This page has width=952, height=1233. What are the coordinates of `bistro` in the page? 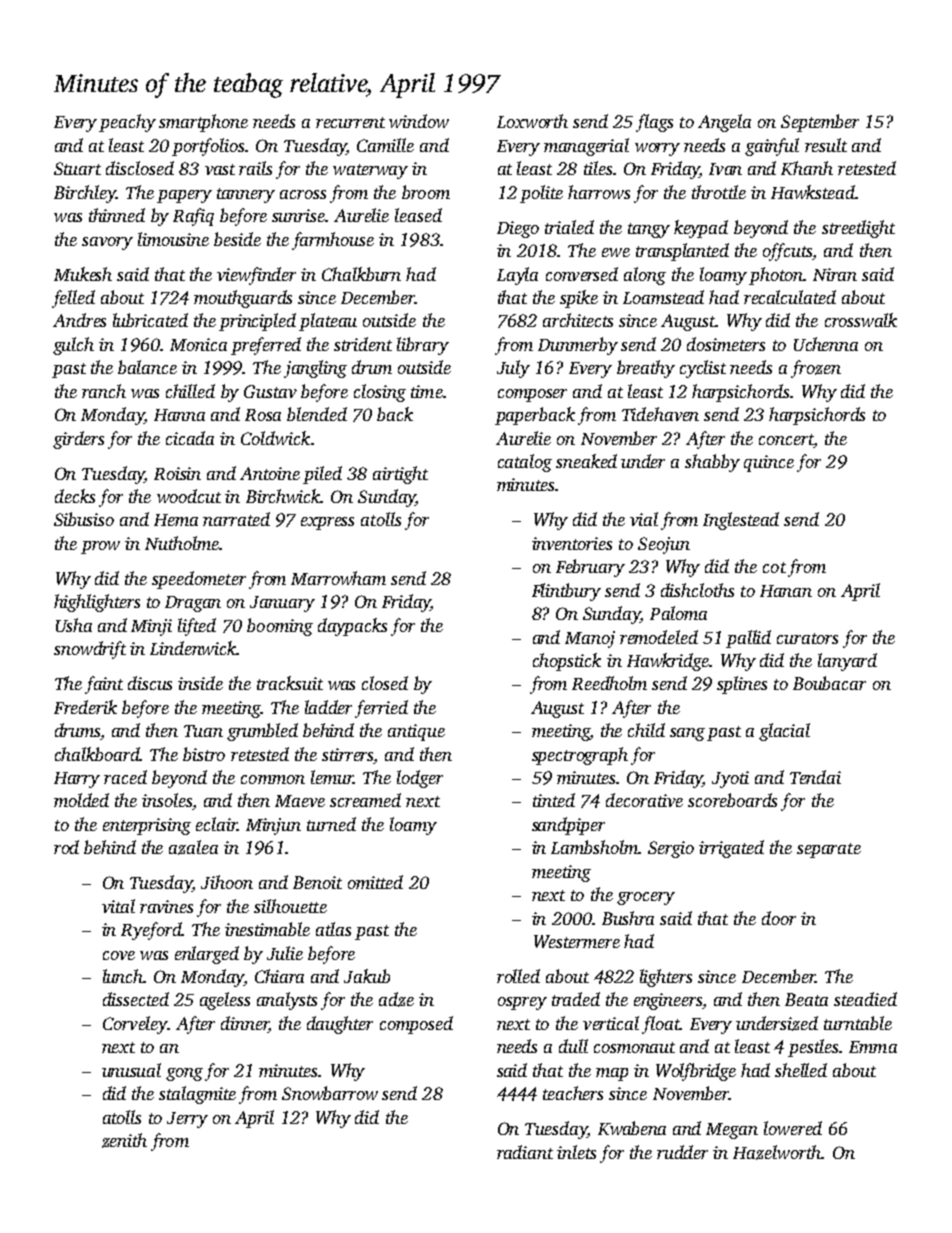 It's located at (204, 754).
